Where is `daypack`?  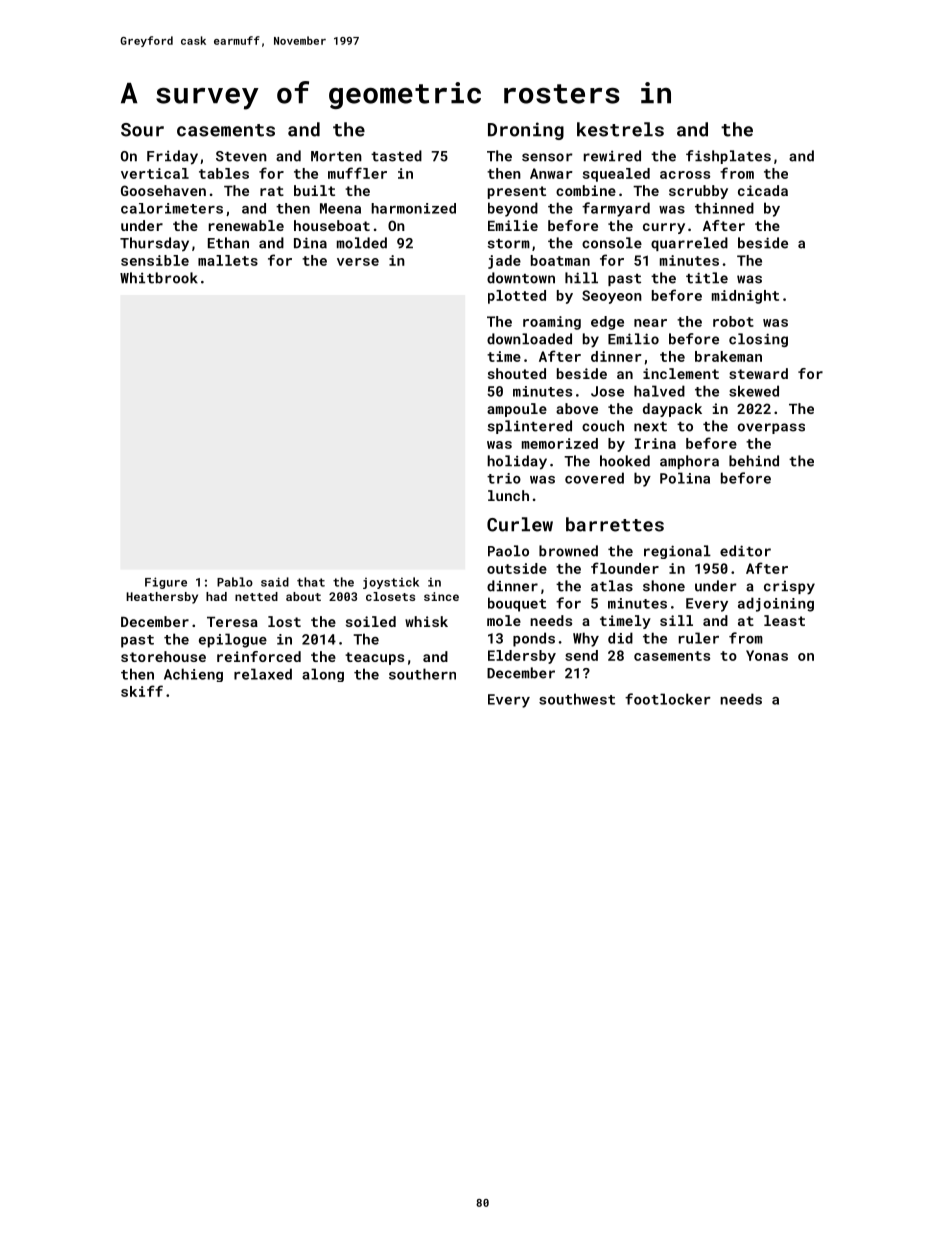 daypack is located at coordinates (672, 410).
